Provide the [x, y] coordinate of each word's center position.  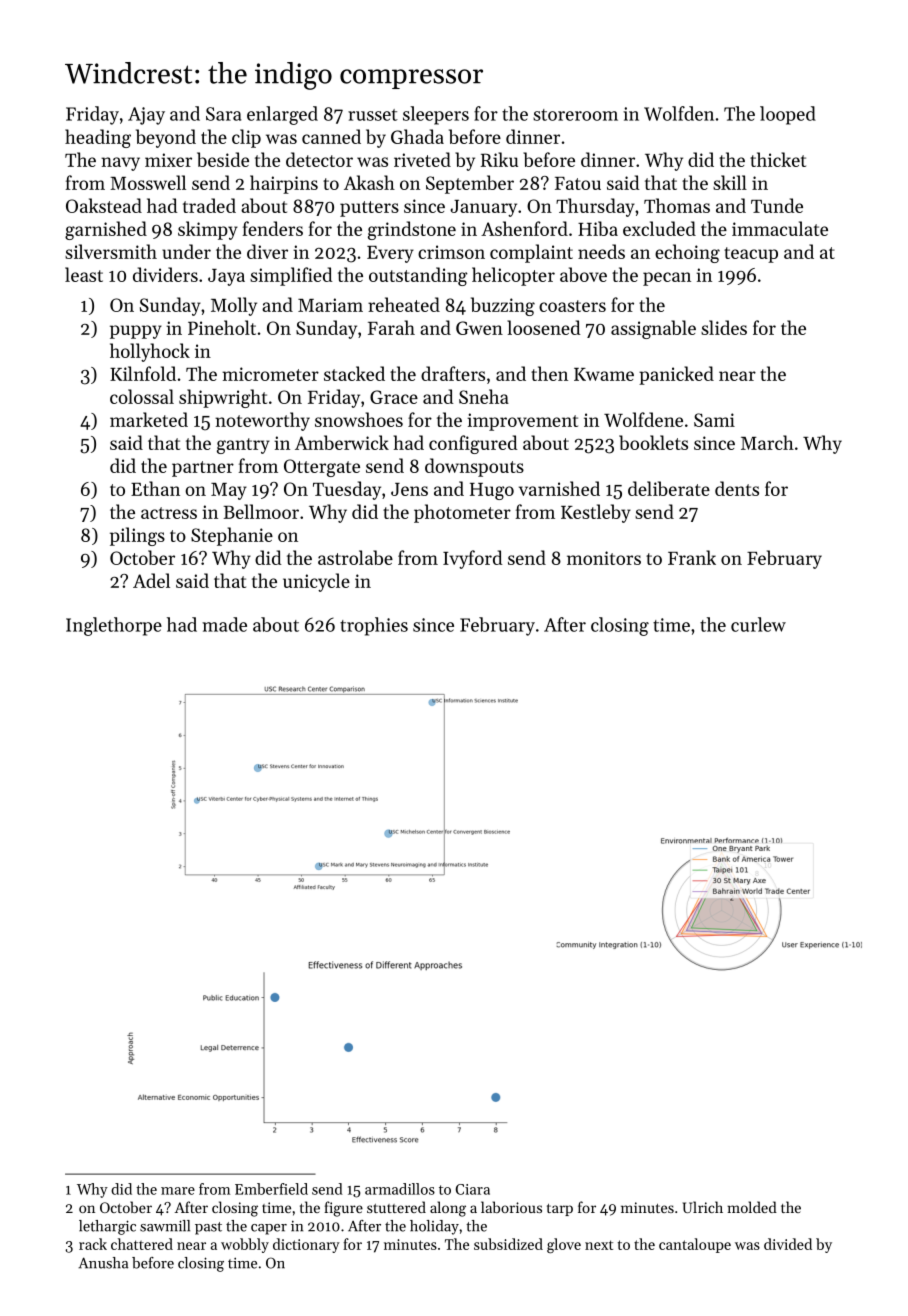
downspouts [474, 467]
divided [788, 1244]
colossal [142, 396]
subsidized [508, 1244]
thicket [778, 159]
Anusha [103, 1263]
